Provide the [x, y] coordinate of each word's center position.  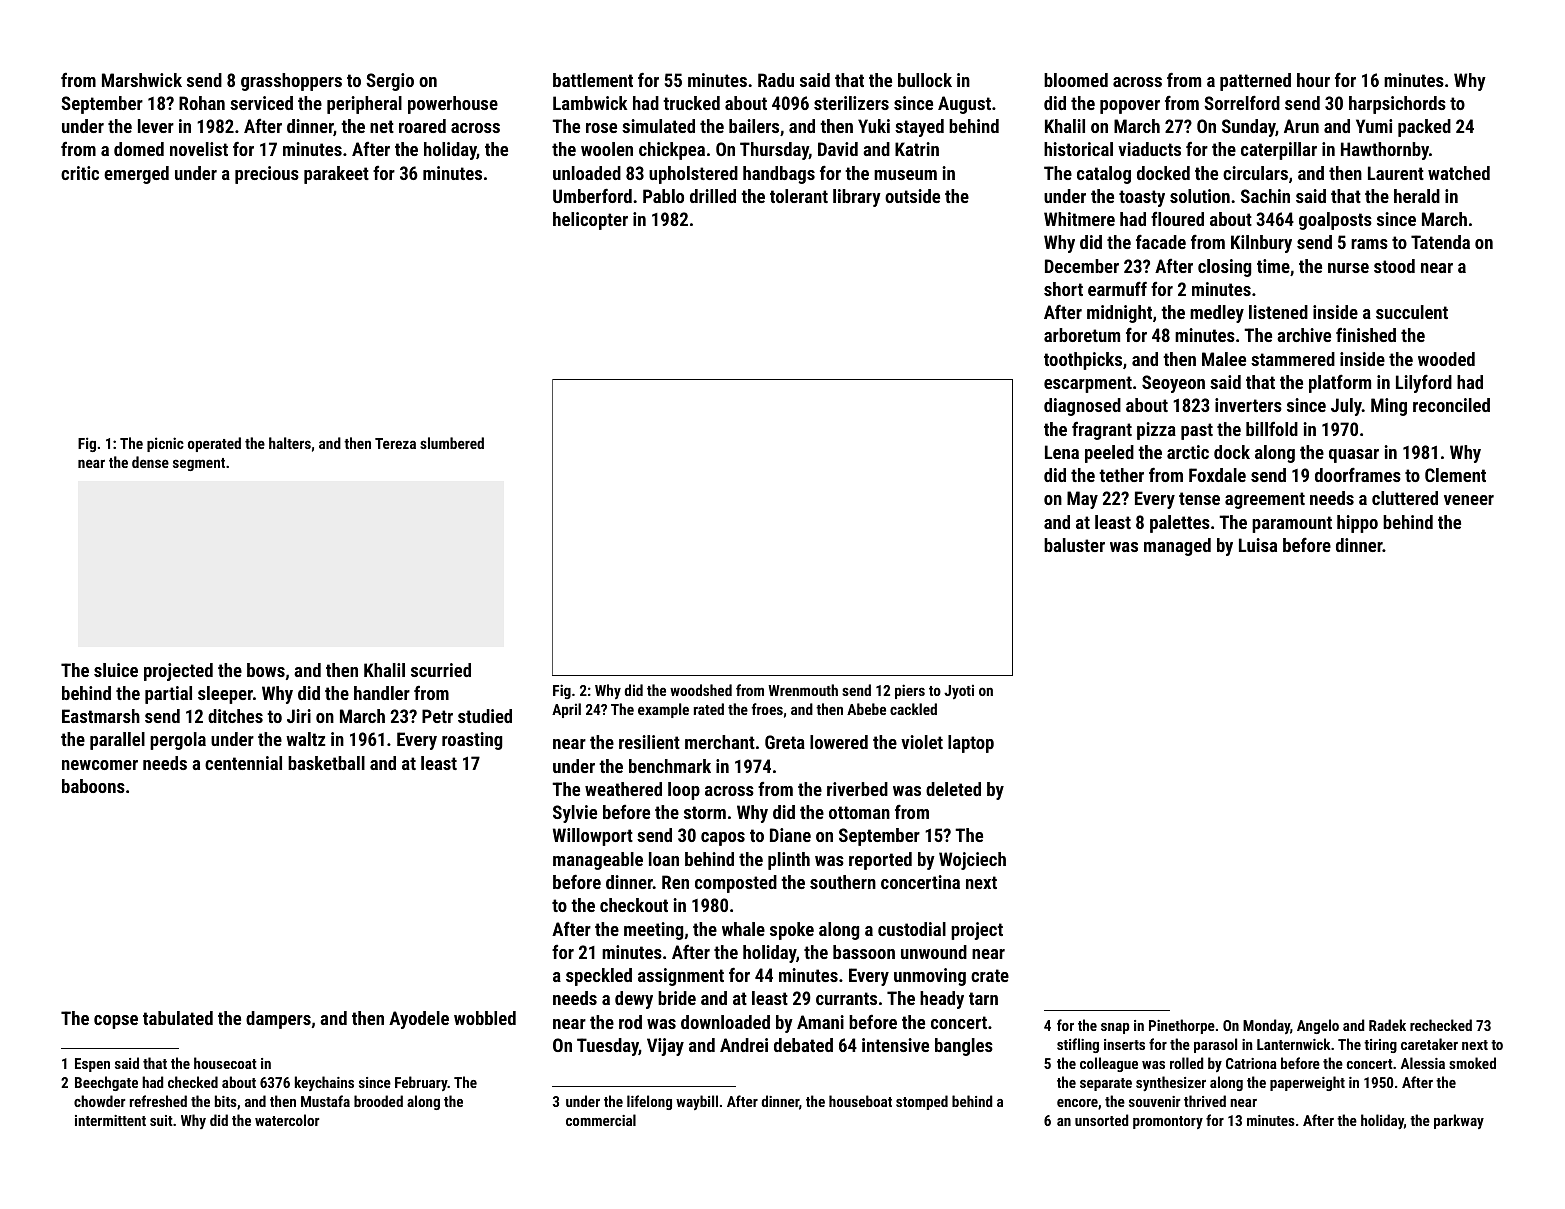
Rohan [202, 103]
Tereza [395, 443]
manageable [598, 861]
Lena [1062, 452]
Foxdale [1217, 475]
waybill [697, 1102]
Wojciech [972, 861]
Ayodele [419, 1020]
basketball [326, 763]
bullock [925, 80]
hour [1313, 80]
